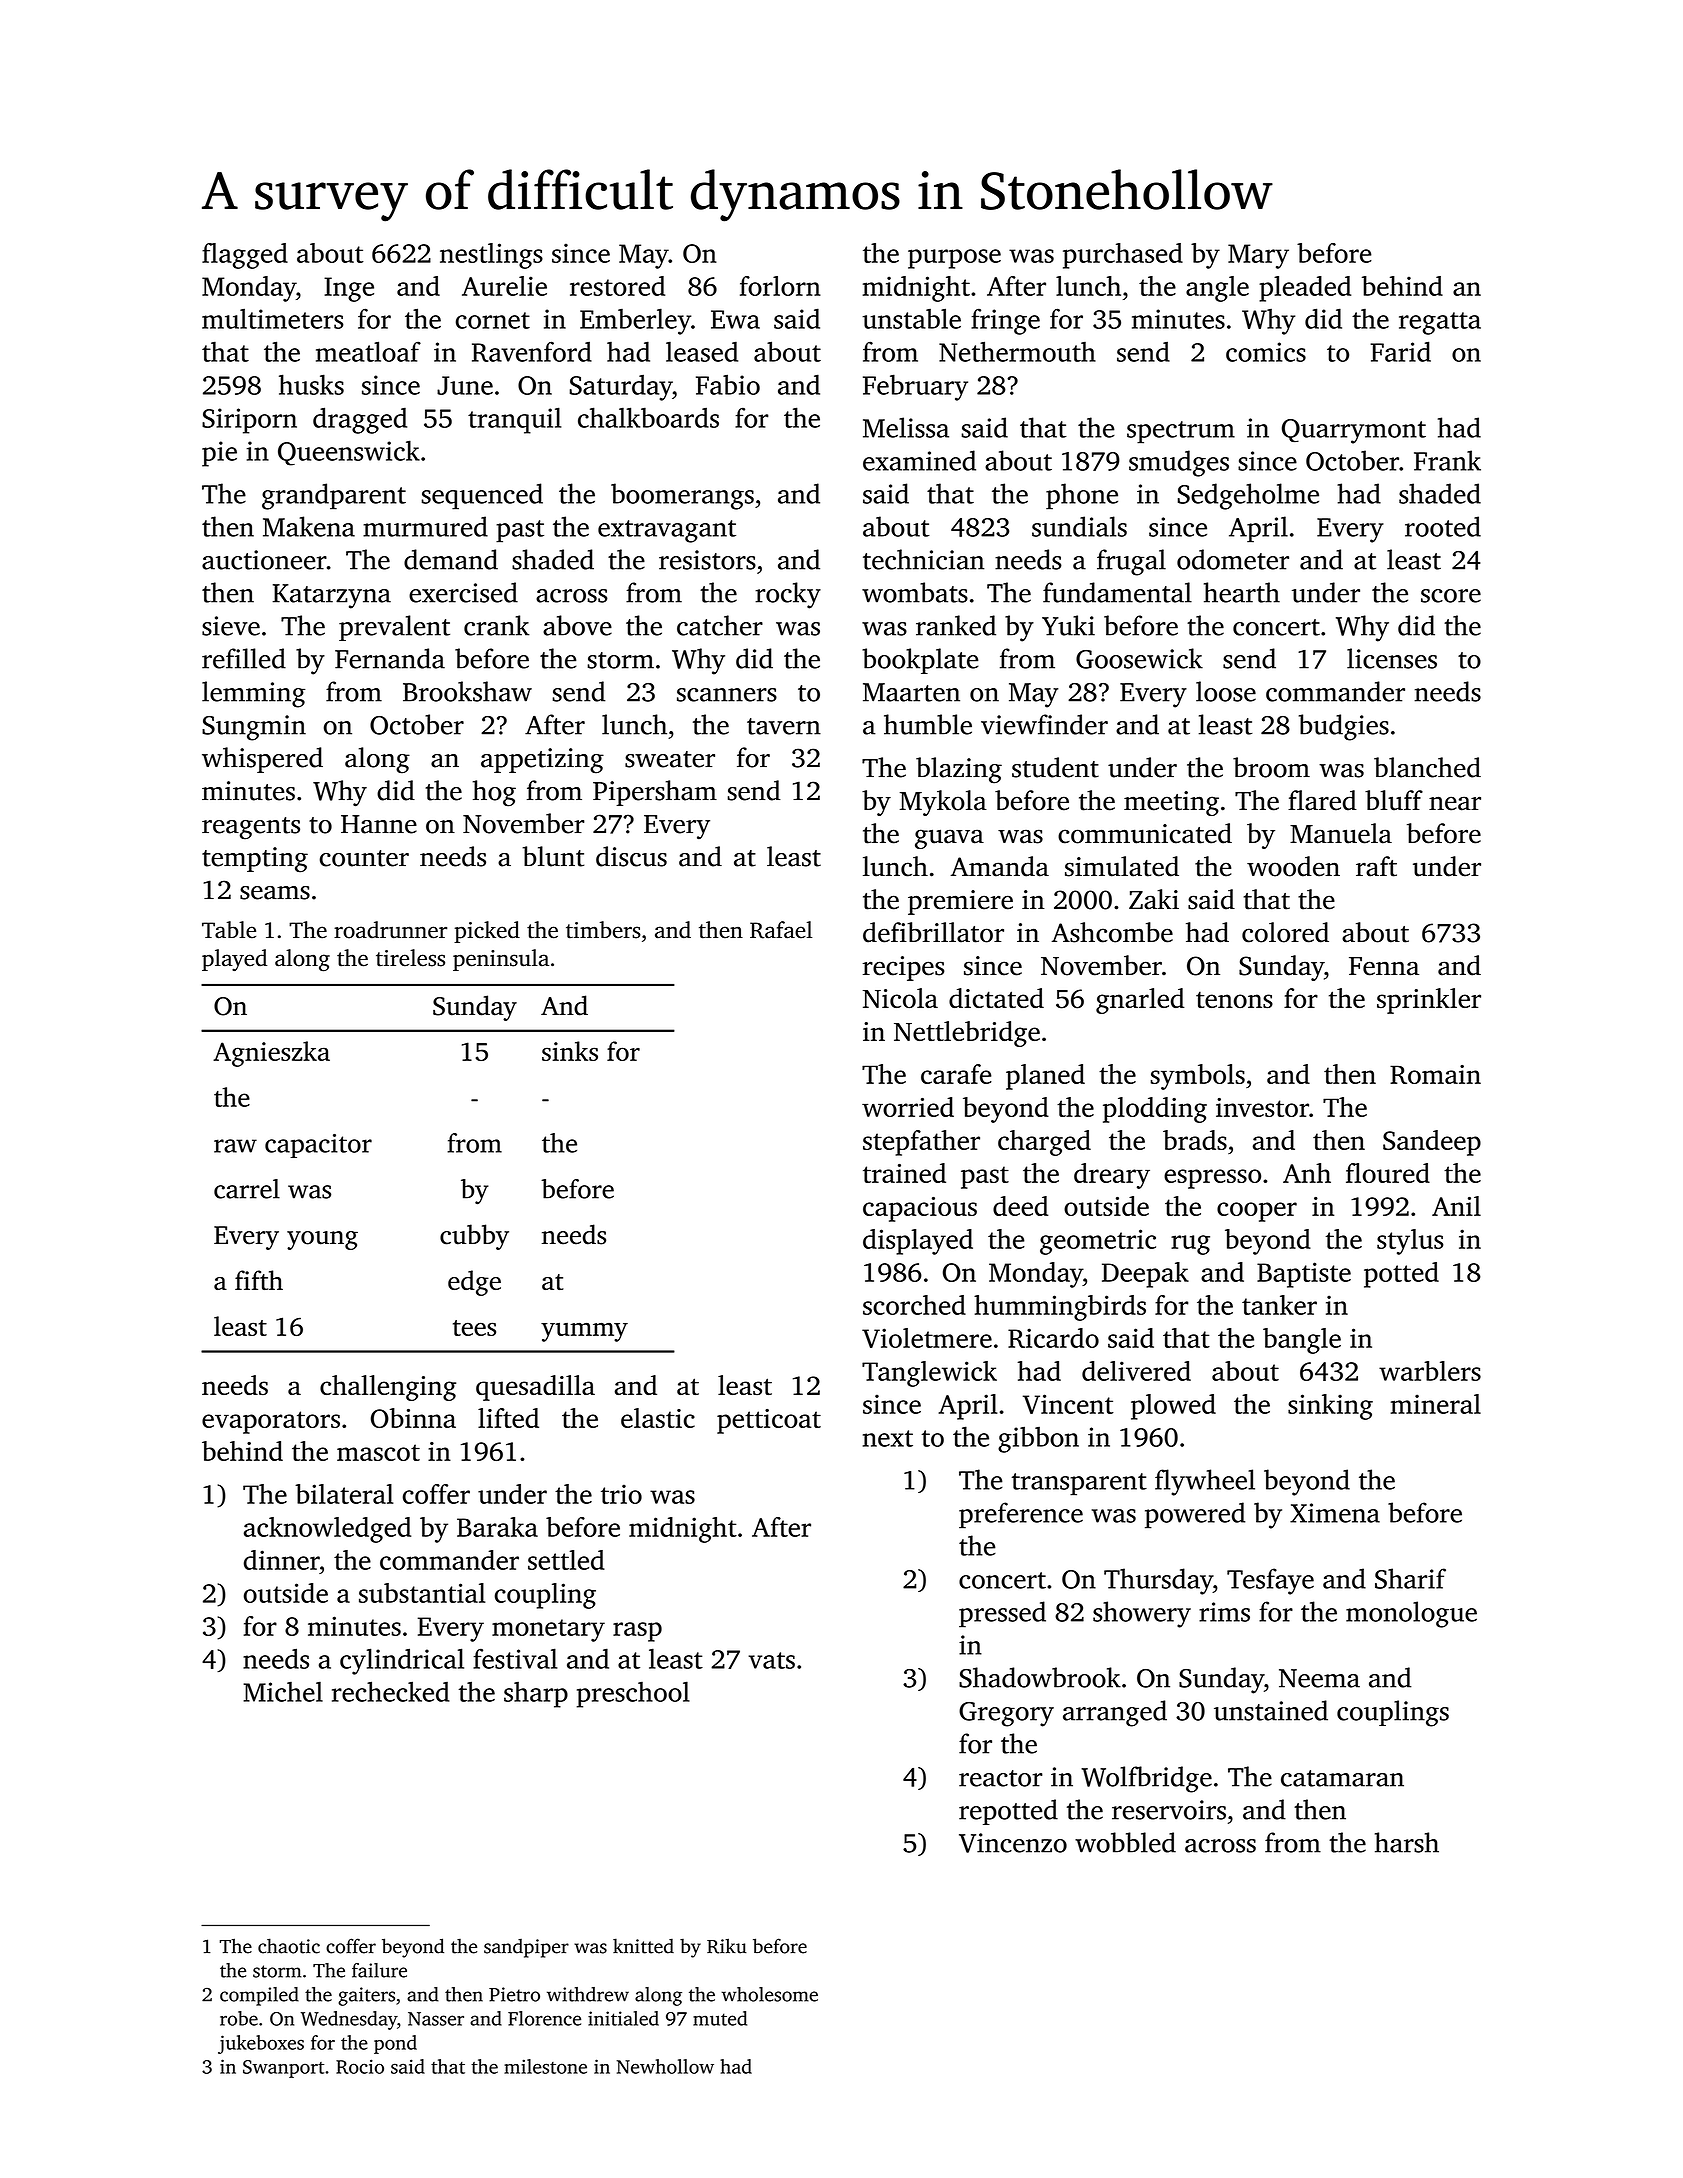  Describe the element at coordinates (1410, 1578) in the image. I see `Sharif` at that location.
